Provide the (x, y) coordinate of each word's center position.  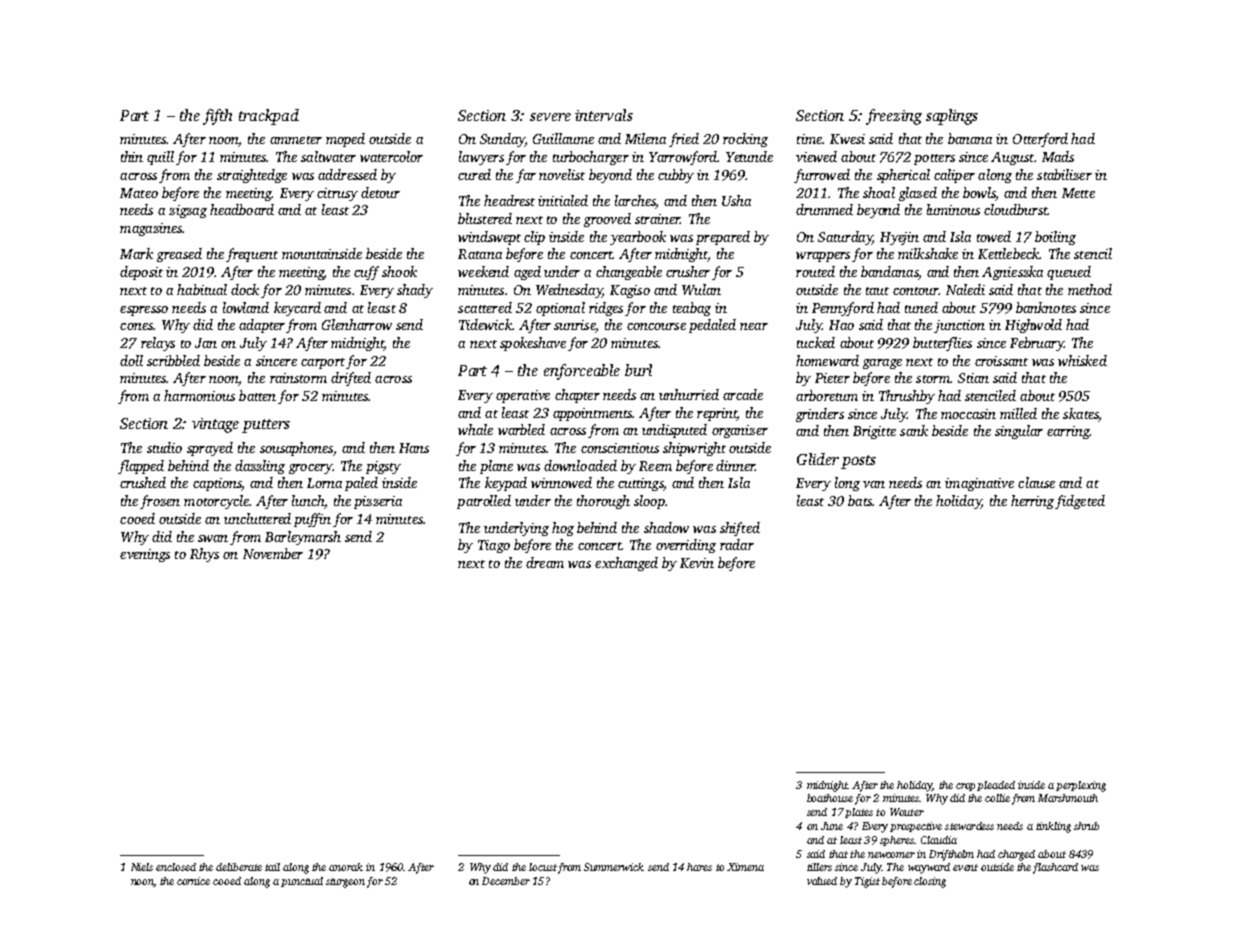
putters (266, 426)
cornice (193, 881)
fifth (217, 117)
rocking (745, 140)
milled (1018, 413)
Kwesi (847, 139)
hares (699, 867)
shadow (666, 527)
